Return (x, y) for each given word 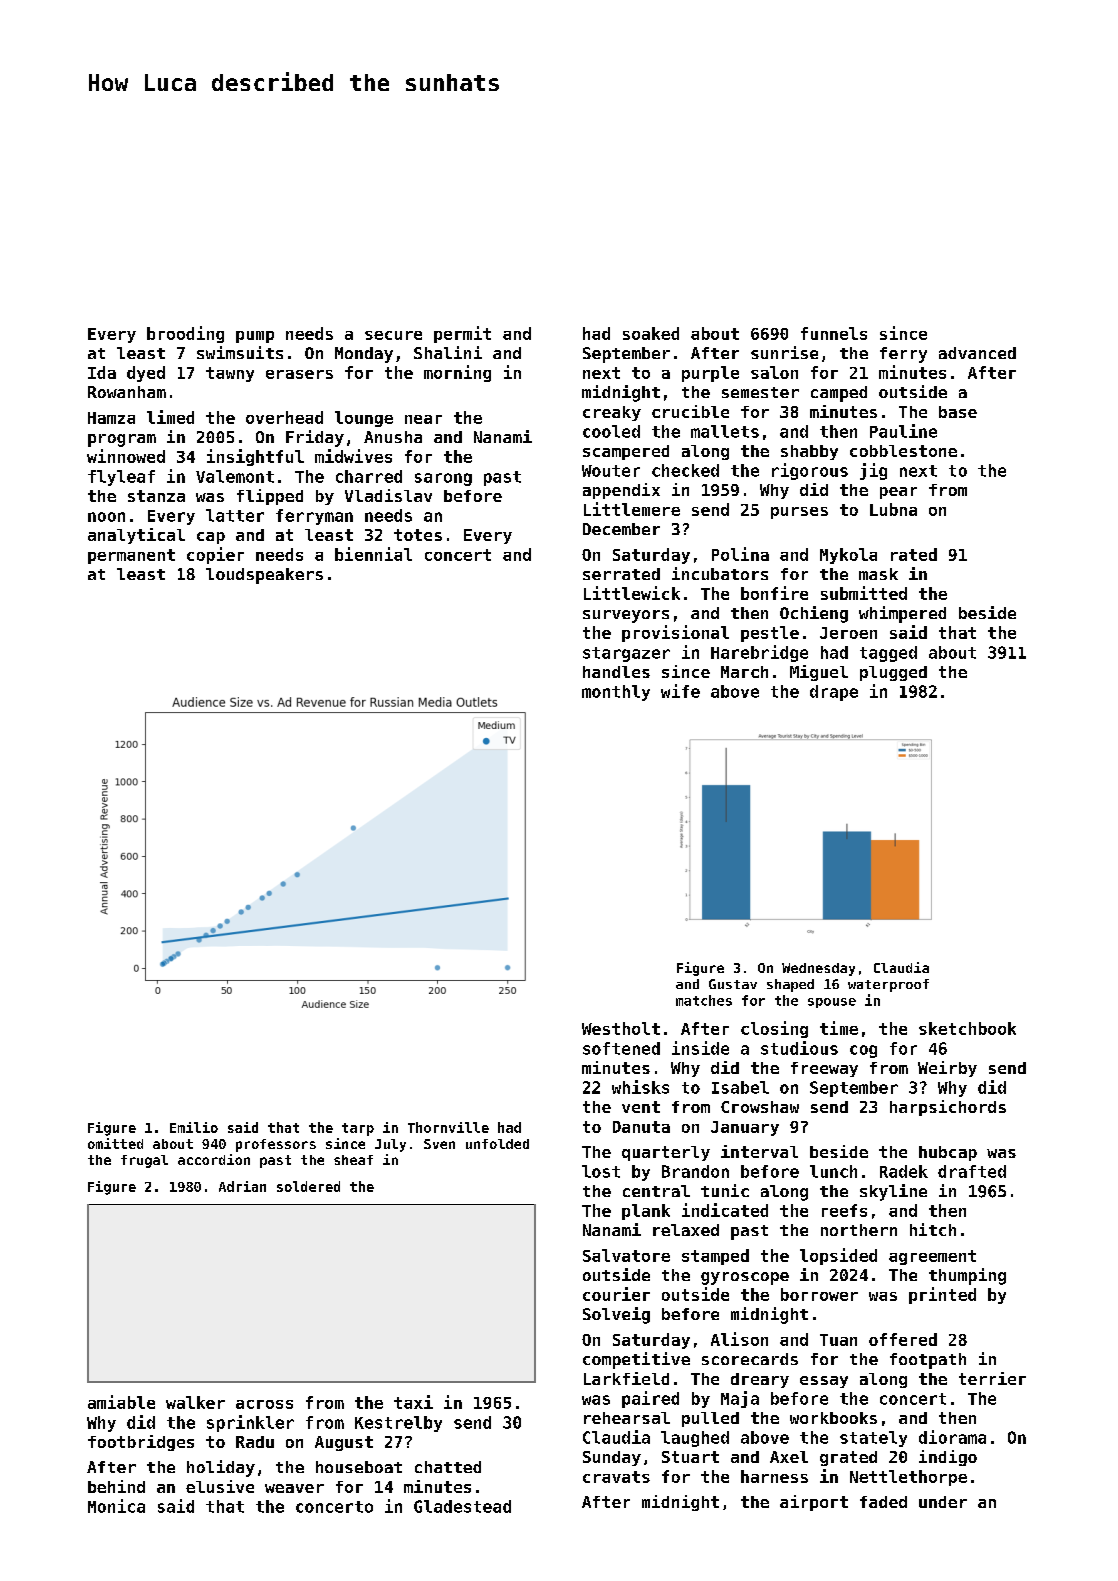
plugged (893, 673)
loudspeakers (264, 576)
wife (680, 691)
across (264, 1404)
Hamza (111, 418)
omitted (115, 1143)
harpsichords (948, 1108)
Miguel (819, 673)
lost (601, 1171)
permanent (131, 556)
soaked (651, 333)
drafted (972, 1171)
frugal (144, 1161)
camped (839, 394)
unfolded (497, 1144)
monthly (616, 693)
